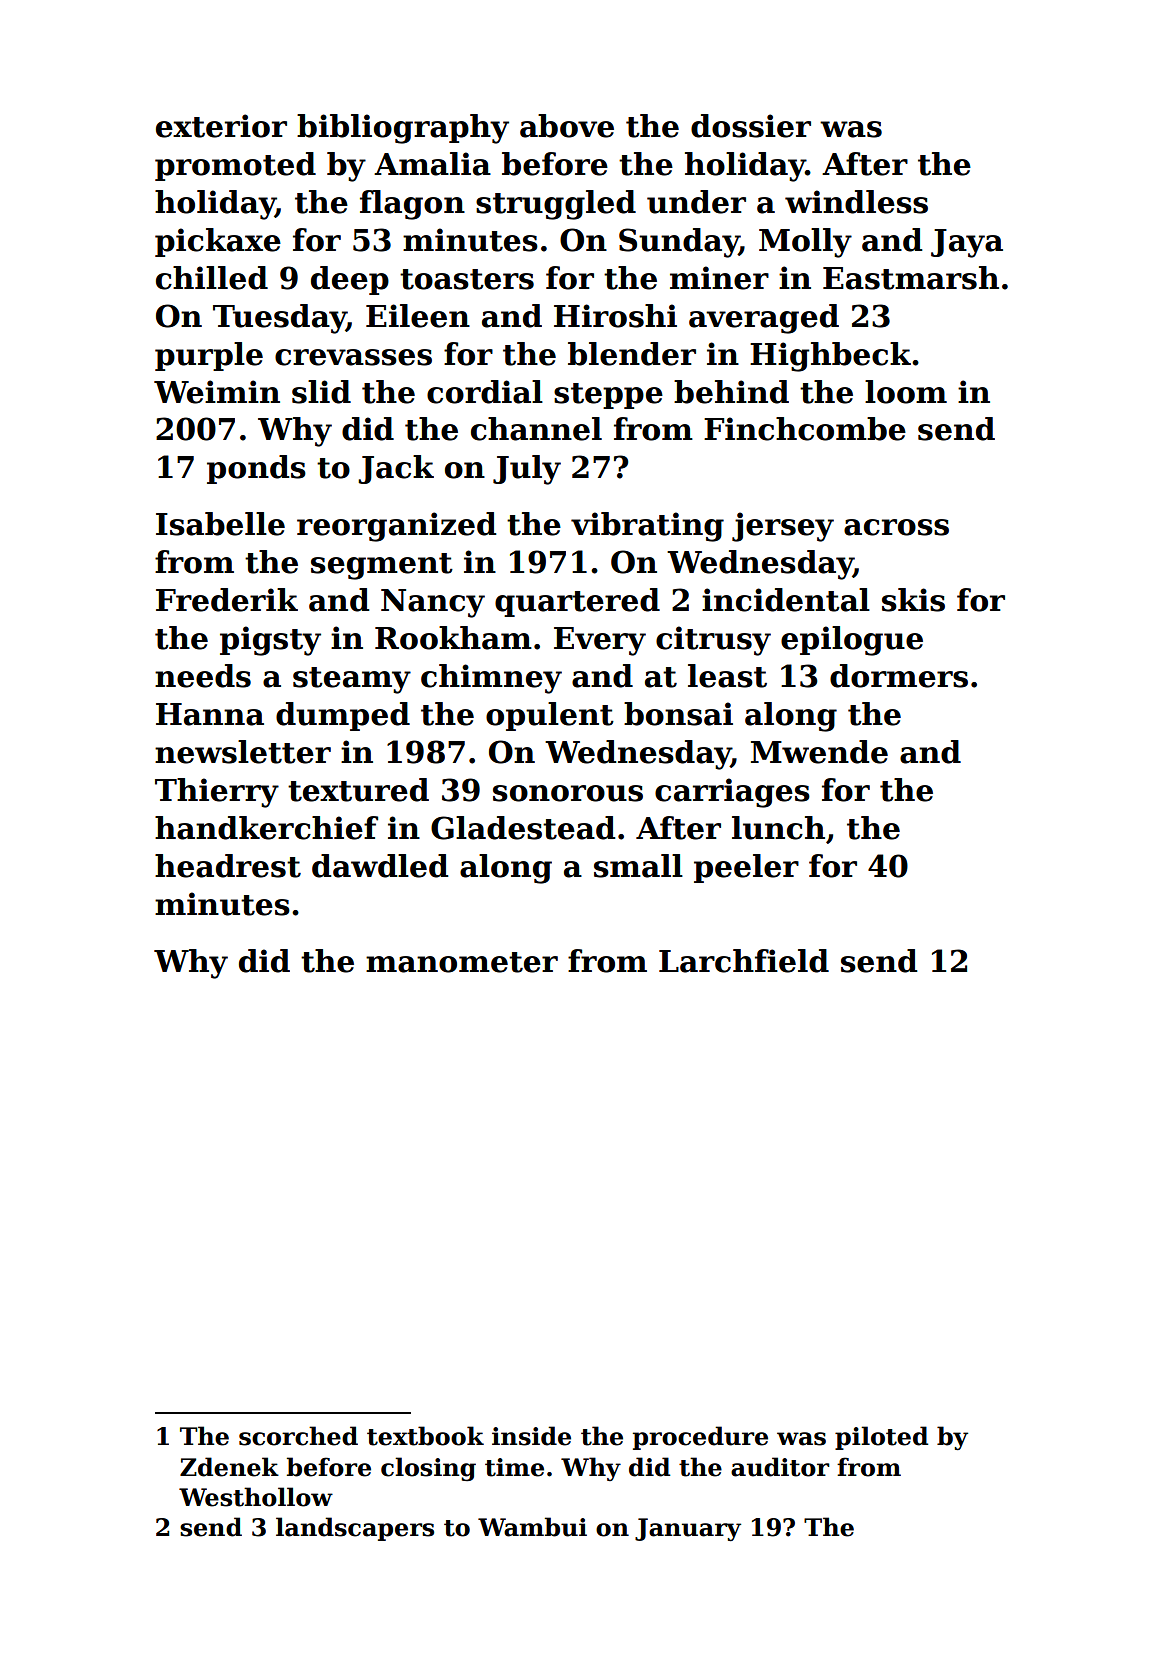 This screenshot has height=1654, width=1165. What do you see at coordinates (527, 470) in the screenshot?
I see `July` at bounding box center [527, 470].
